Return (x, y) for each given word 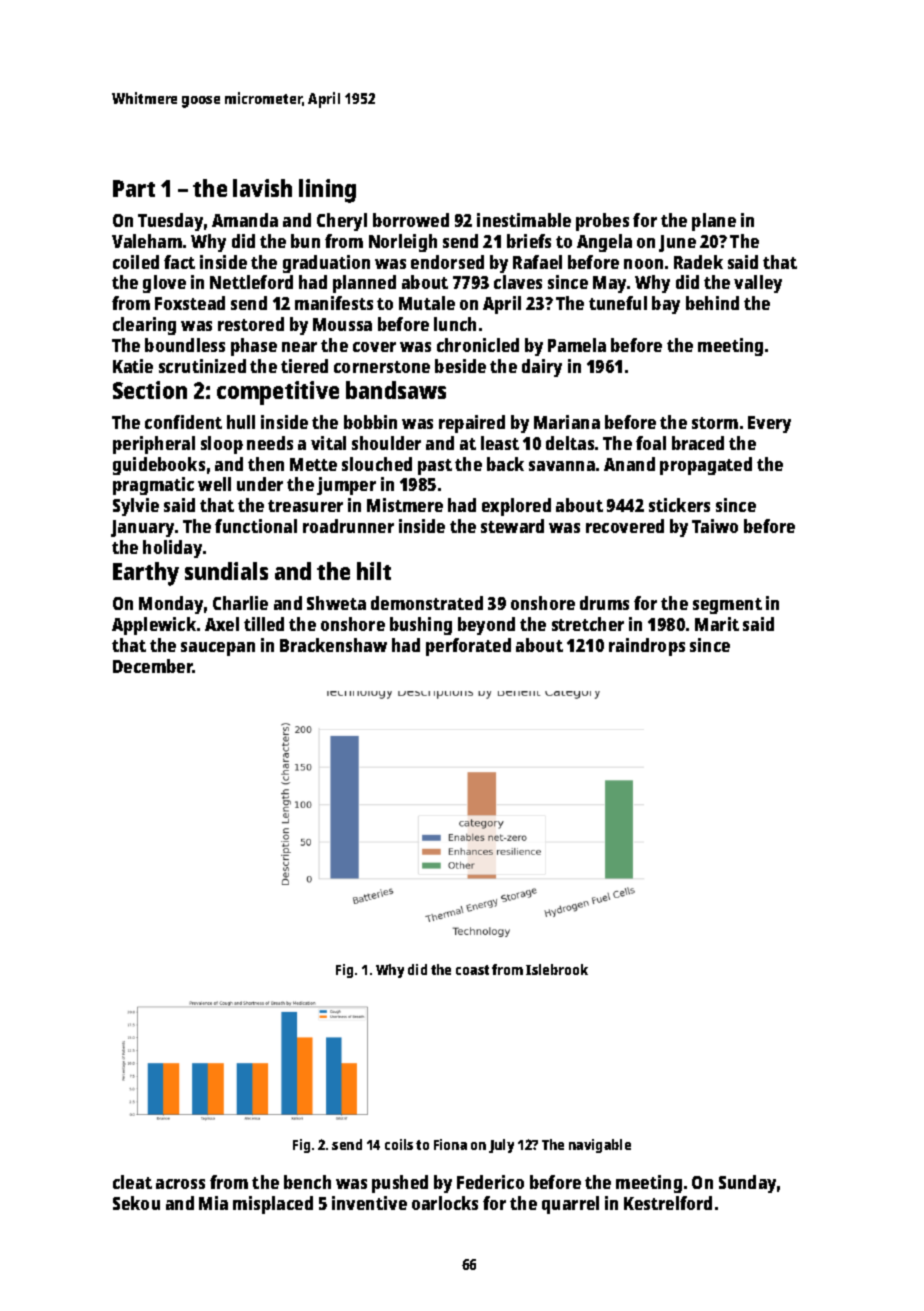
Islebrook (557, 969)
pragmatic (153, 486)
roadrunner (348, 526)
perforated (468, 647)
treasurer (305, 506)
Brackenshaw (333, 645)
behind (712, 303)
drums (604, 603)
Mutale (427, 303)
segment (727, 606)
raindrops (647, 647)
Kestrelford (668, 1203)
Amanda (245, 220)
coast (472, 970)
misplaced (273, 1205)
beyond (486, 626)
